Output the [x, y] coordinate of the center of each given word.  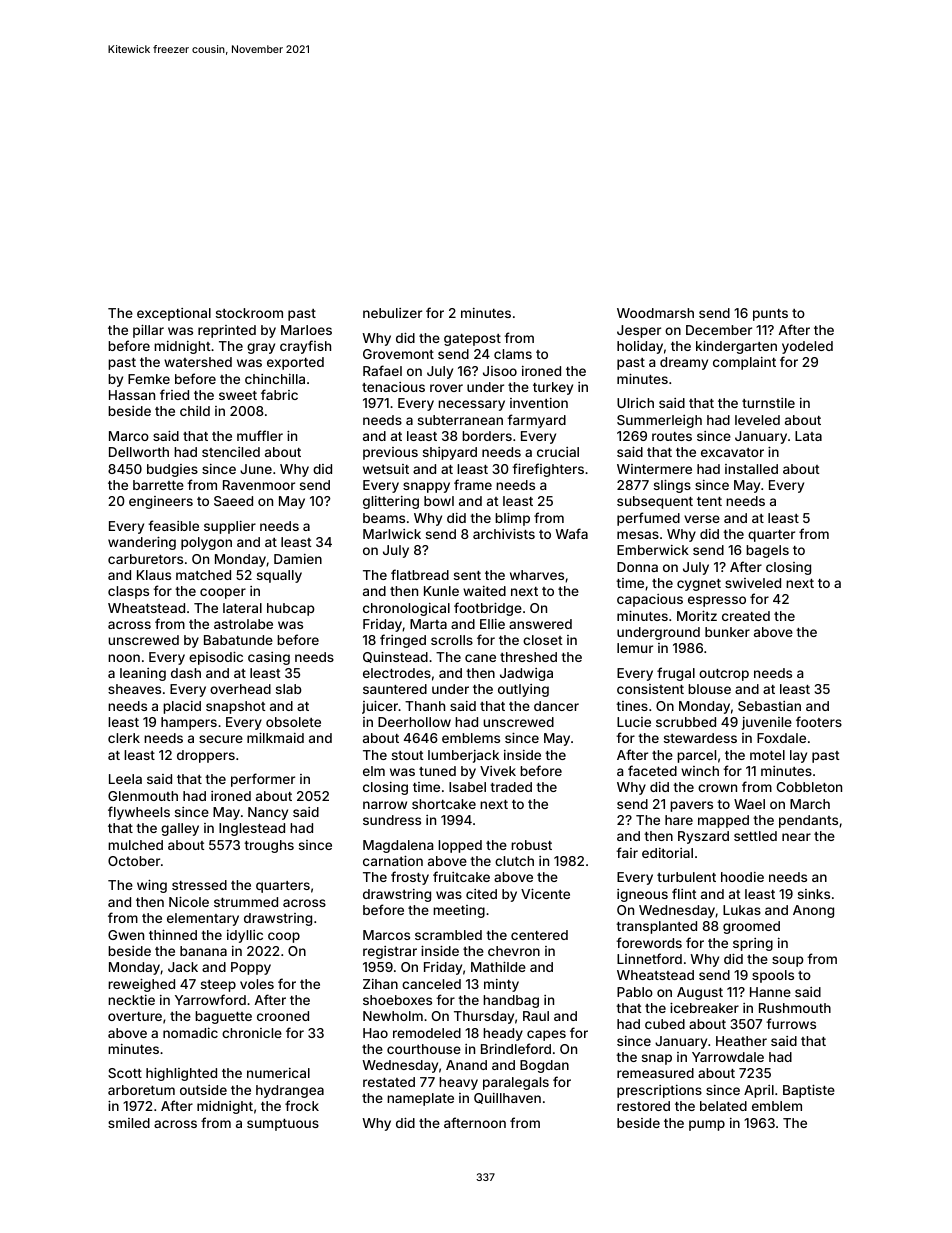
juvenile [767, 723]
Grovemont [398, 354]
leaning [143, 674]
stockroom [249, 313]
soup [788, 961]
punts [770, 315]
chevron [514, 951]
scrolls [452, 640]
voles [257, 984]
